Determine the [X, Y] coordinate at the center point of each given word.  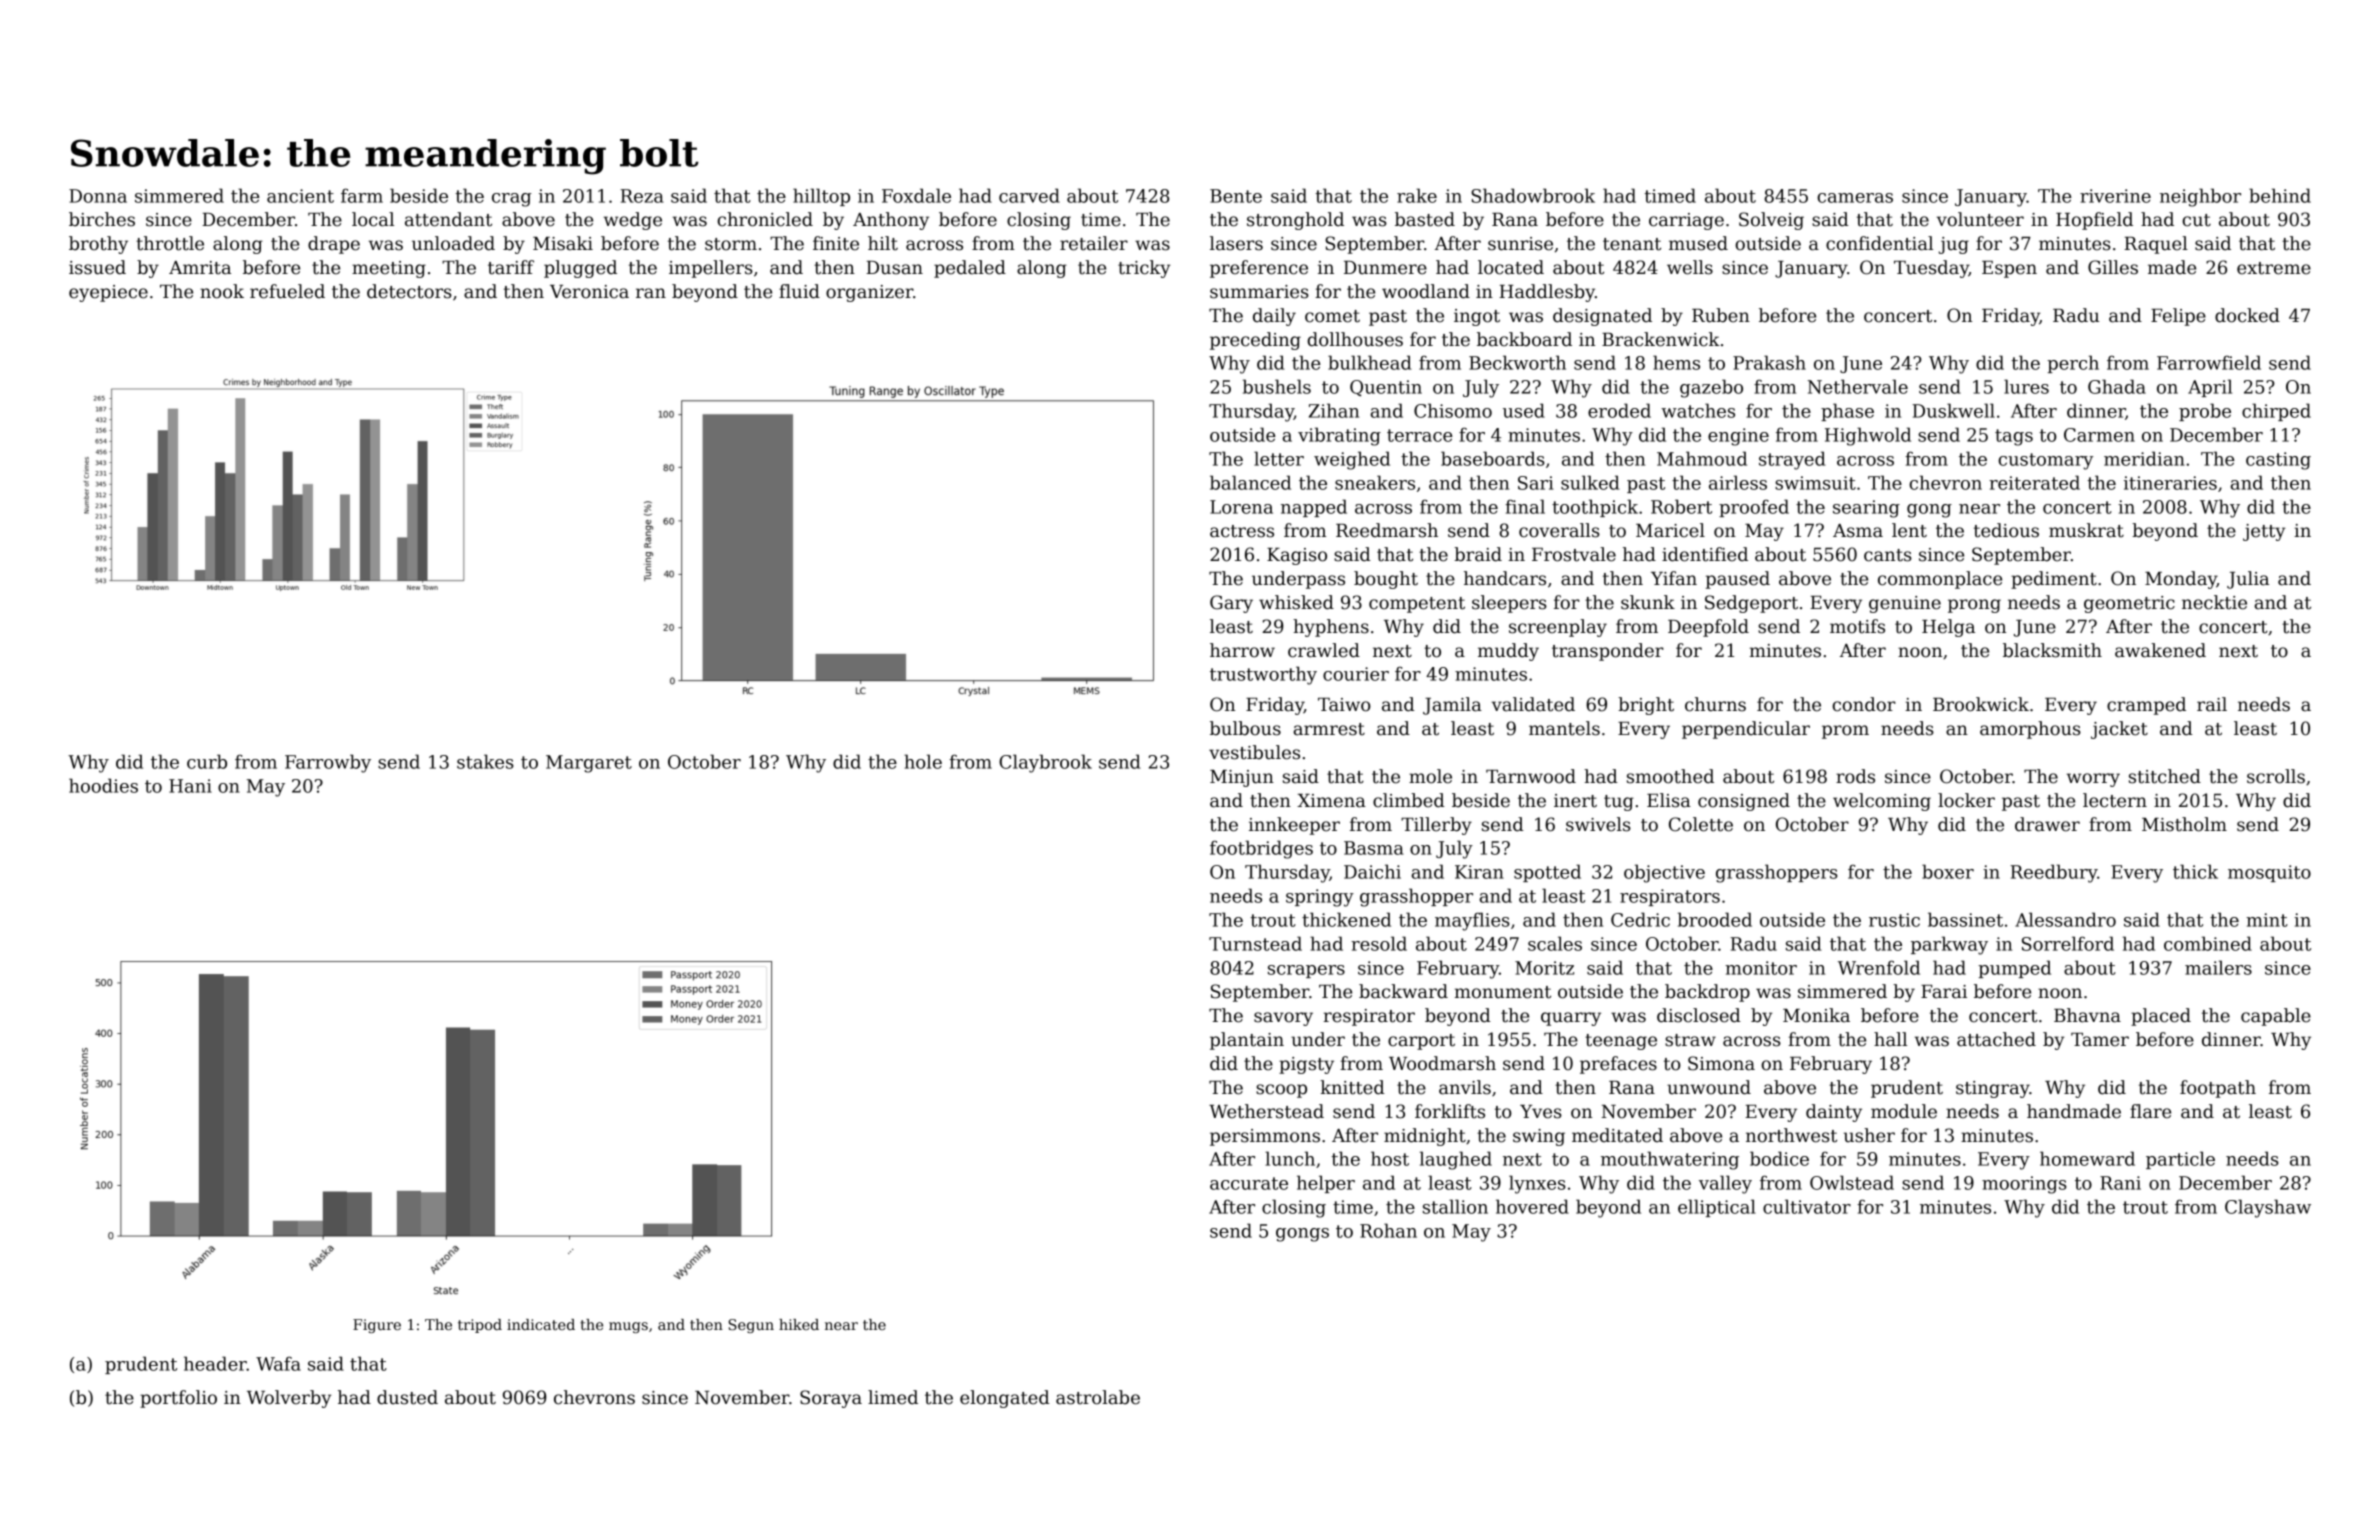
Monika [1816, 1015]
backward [1403, 991]
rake [1417, 195]
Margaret [589, 764]
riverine [2115, 196]
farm [362, 195]
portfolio [178, 1399]
